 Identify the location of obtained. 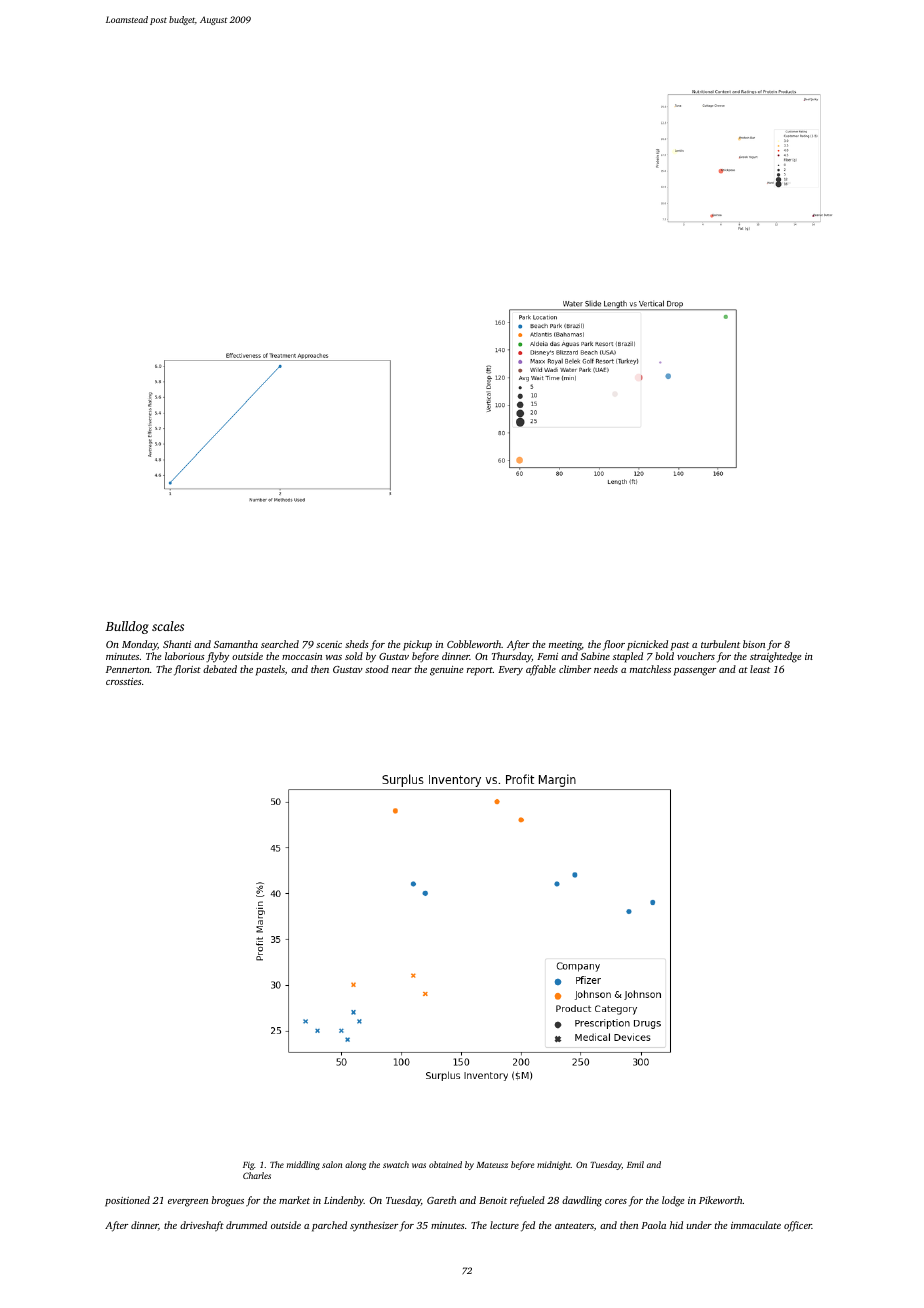
(445, 1164).
